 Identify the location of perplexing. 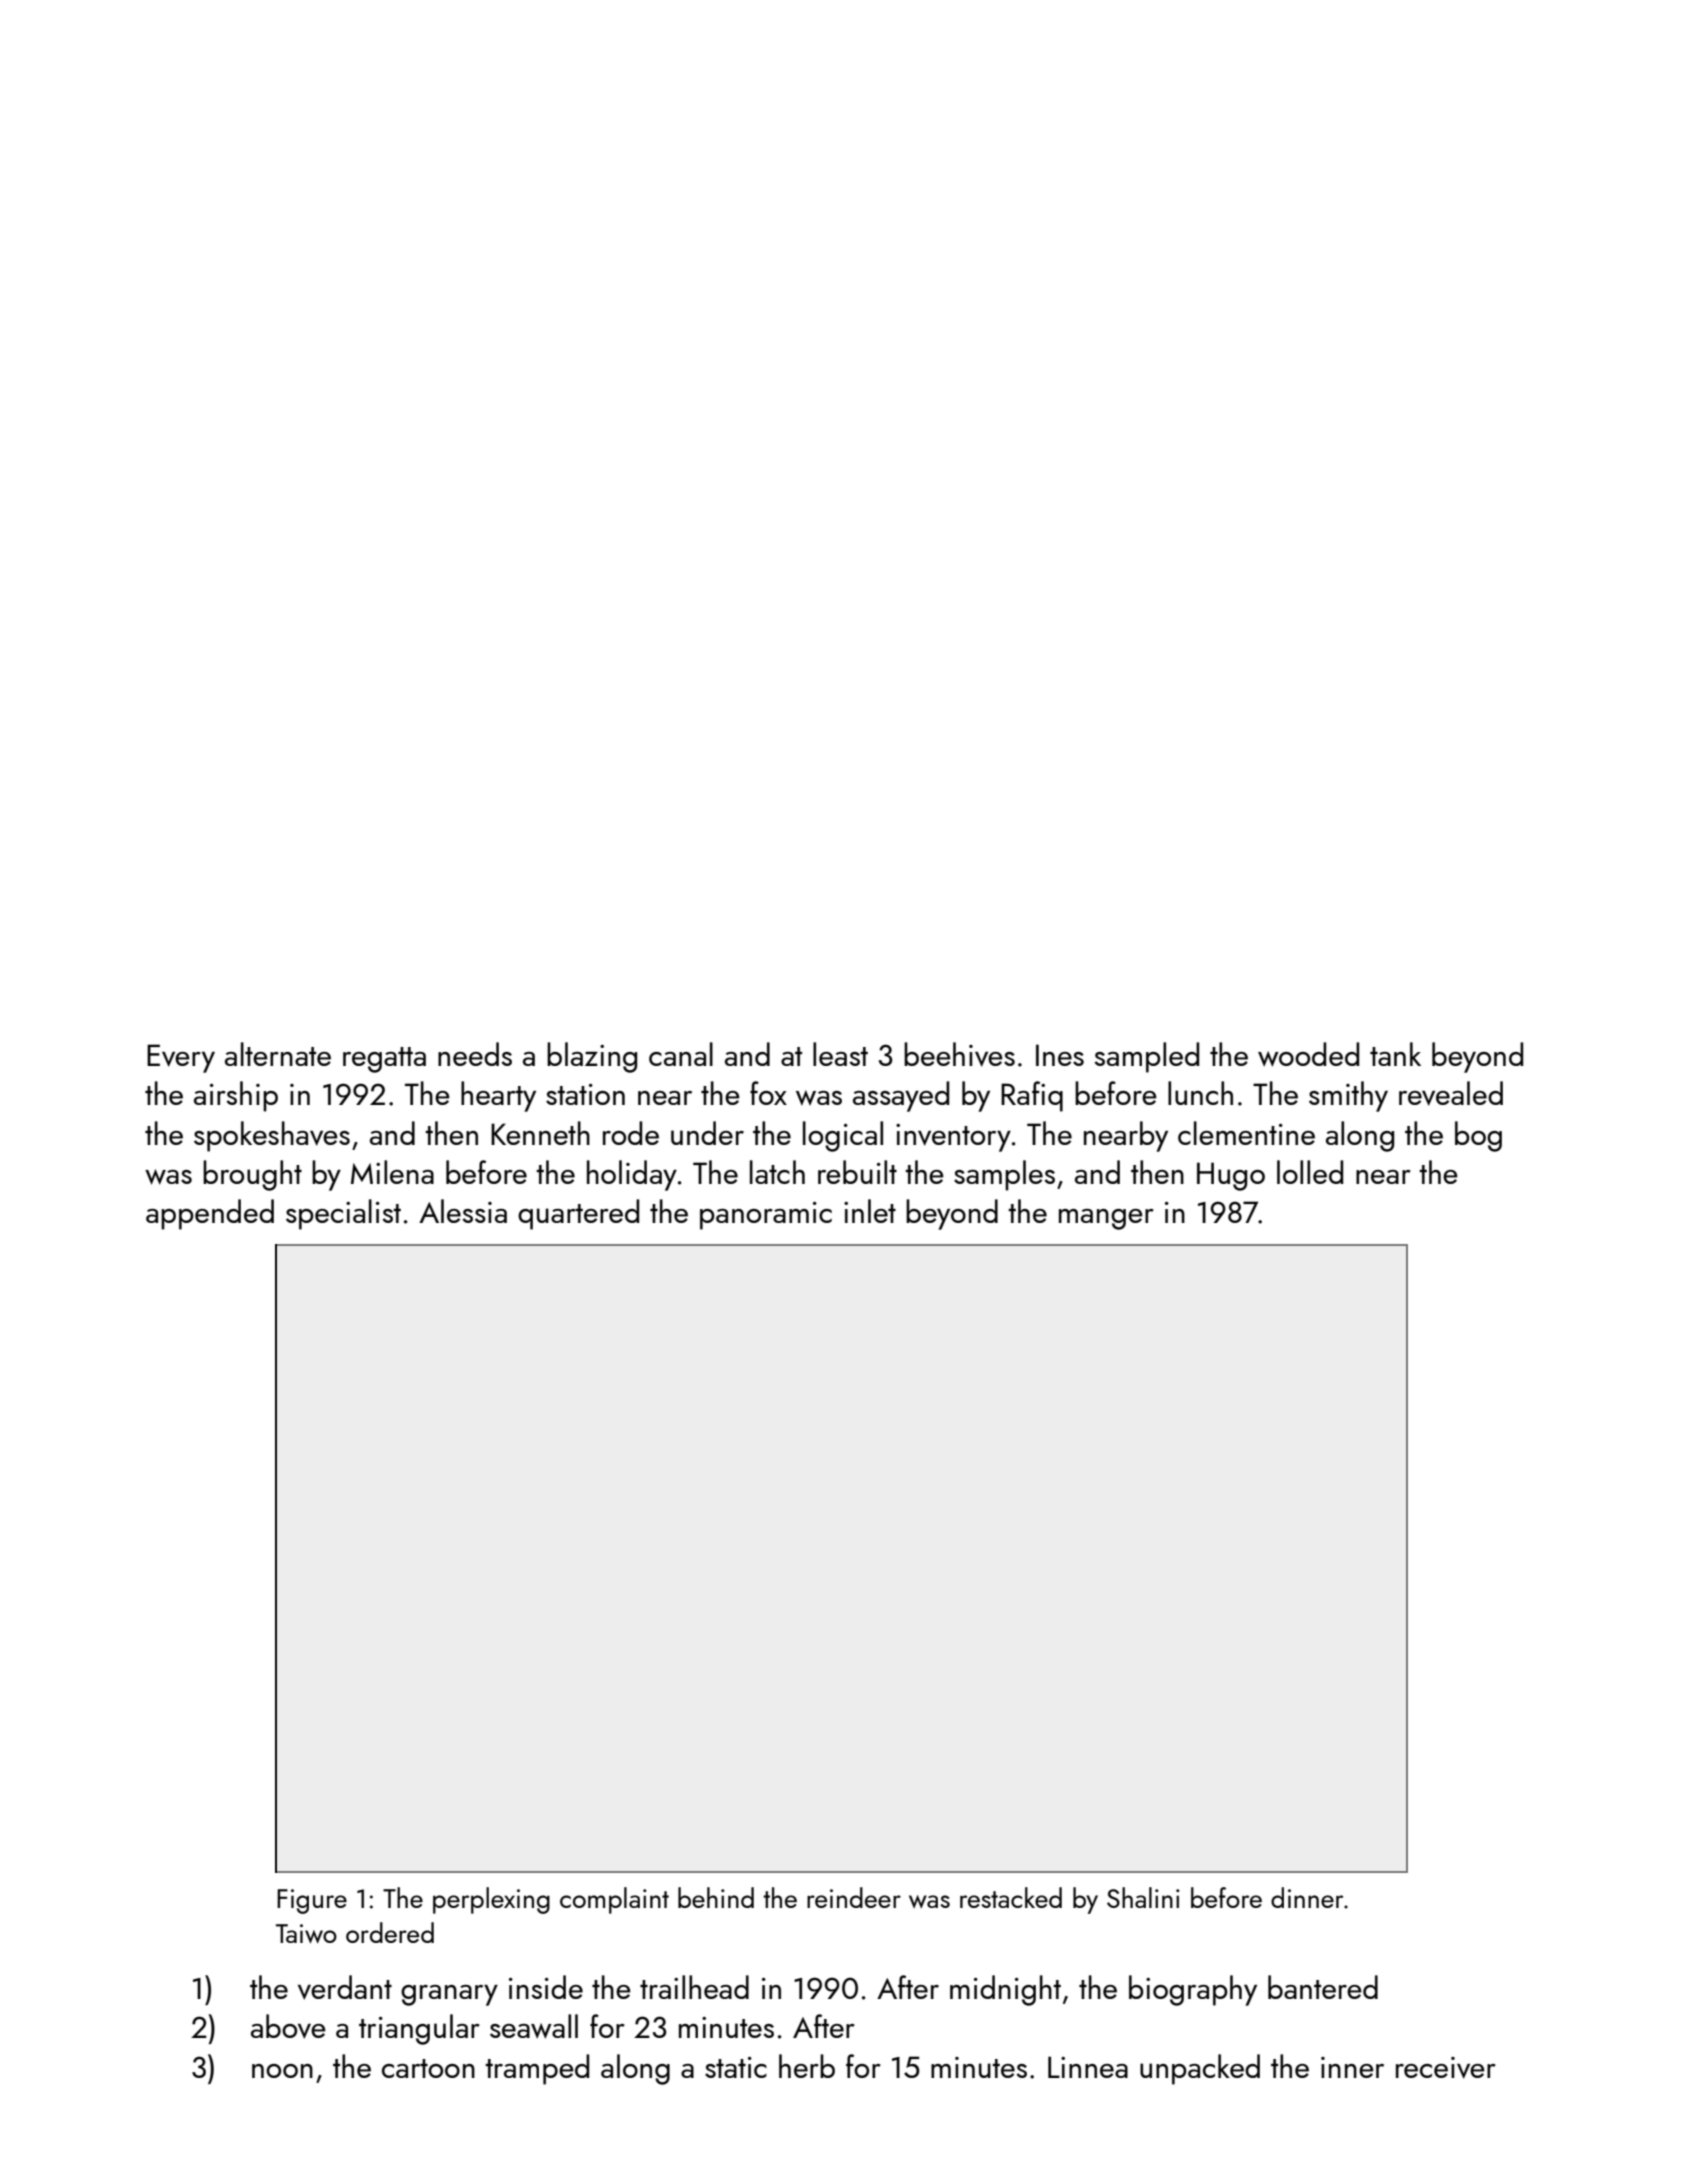
(491, 1900).
